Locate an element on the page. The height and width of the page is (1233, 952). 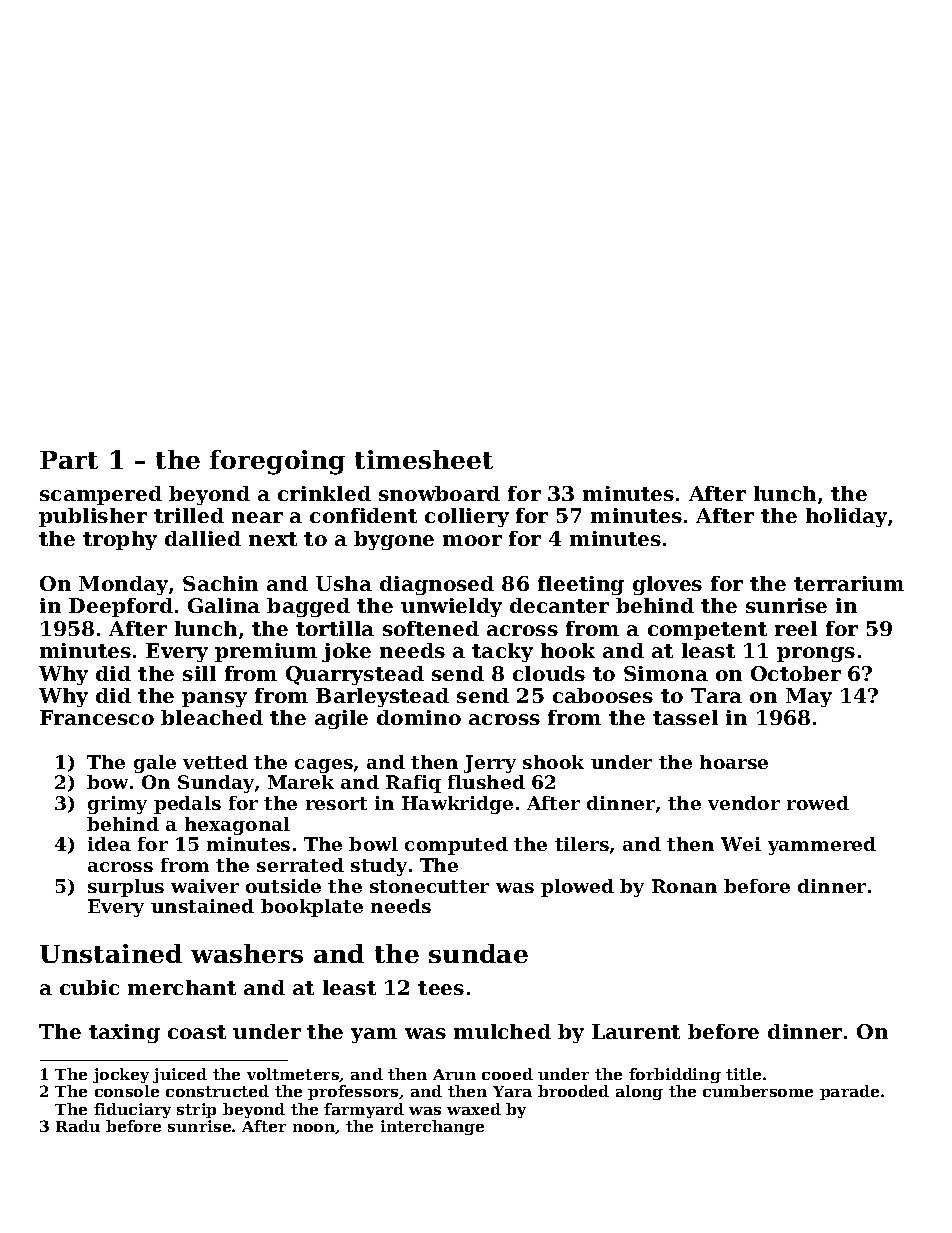
stonecutter is located at coordinates (429, 886).
